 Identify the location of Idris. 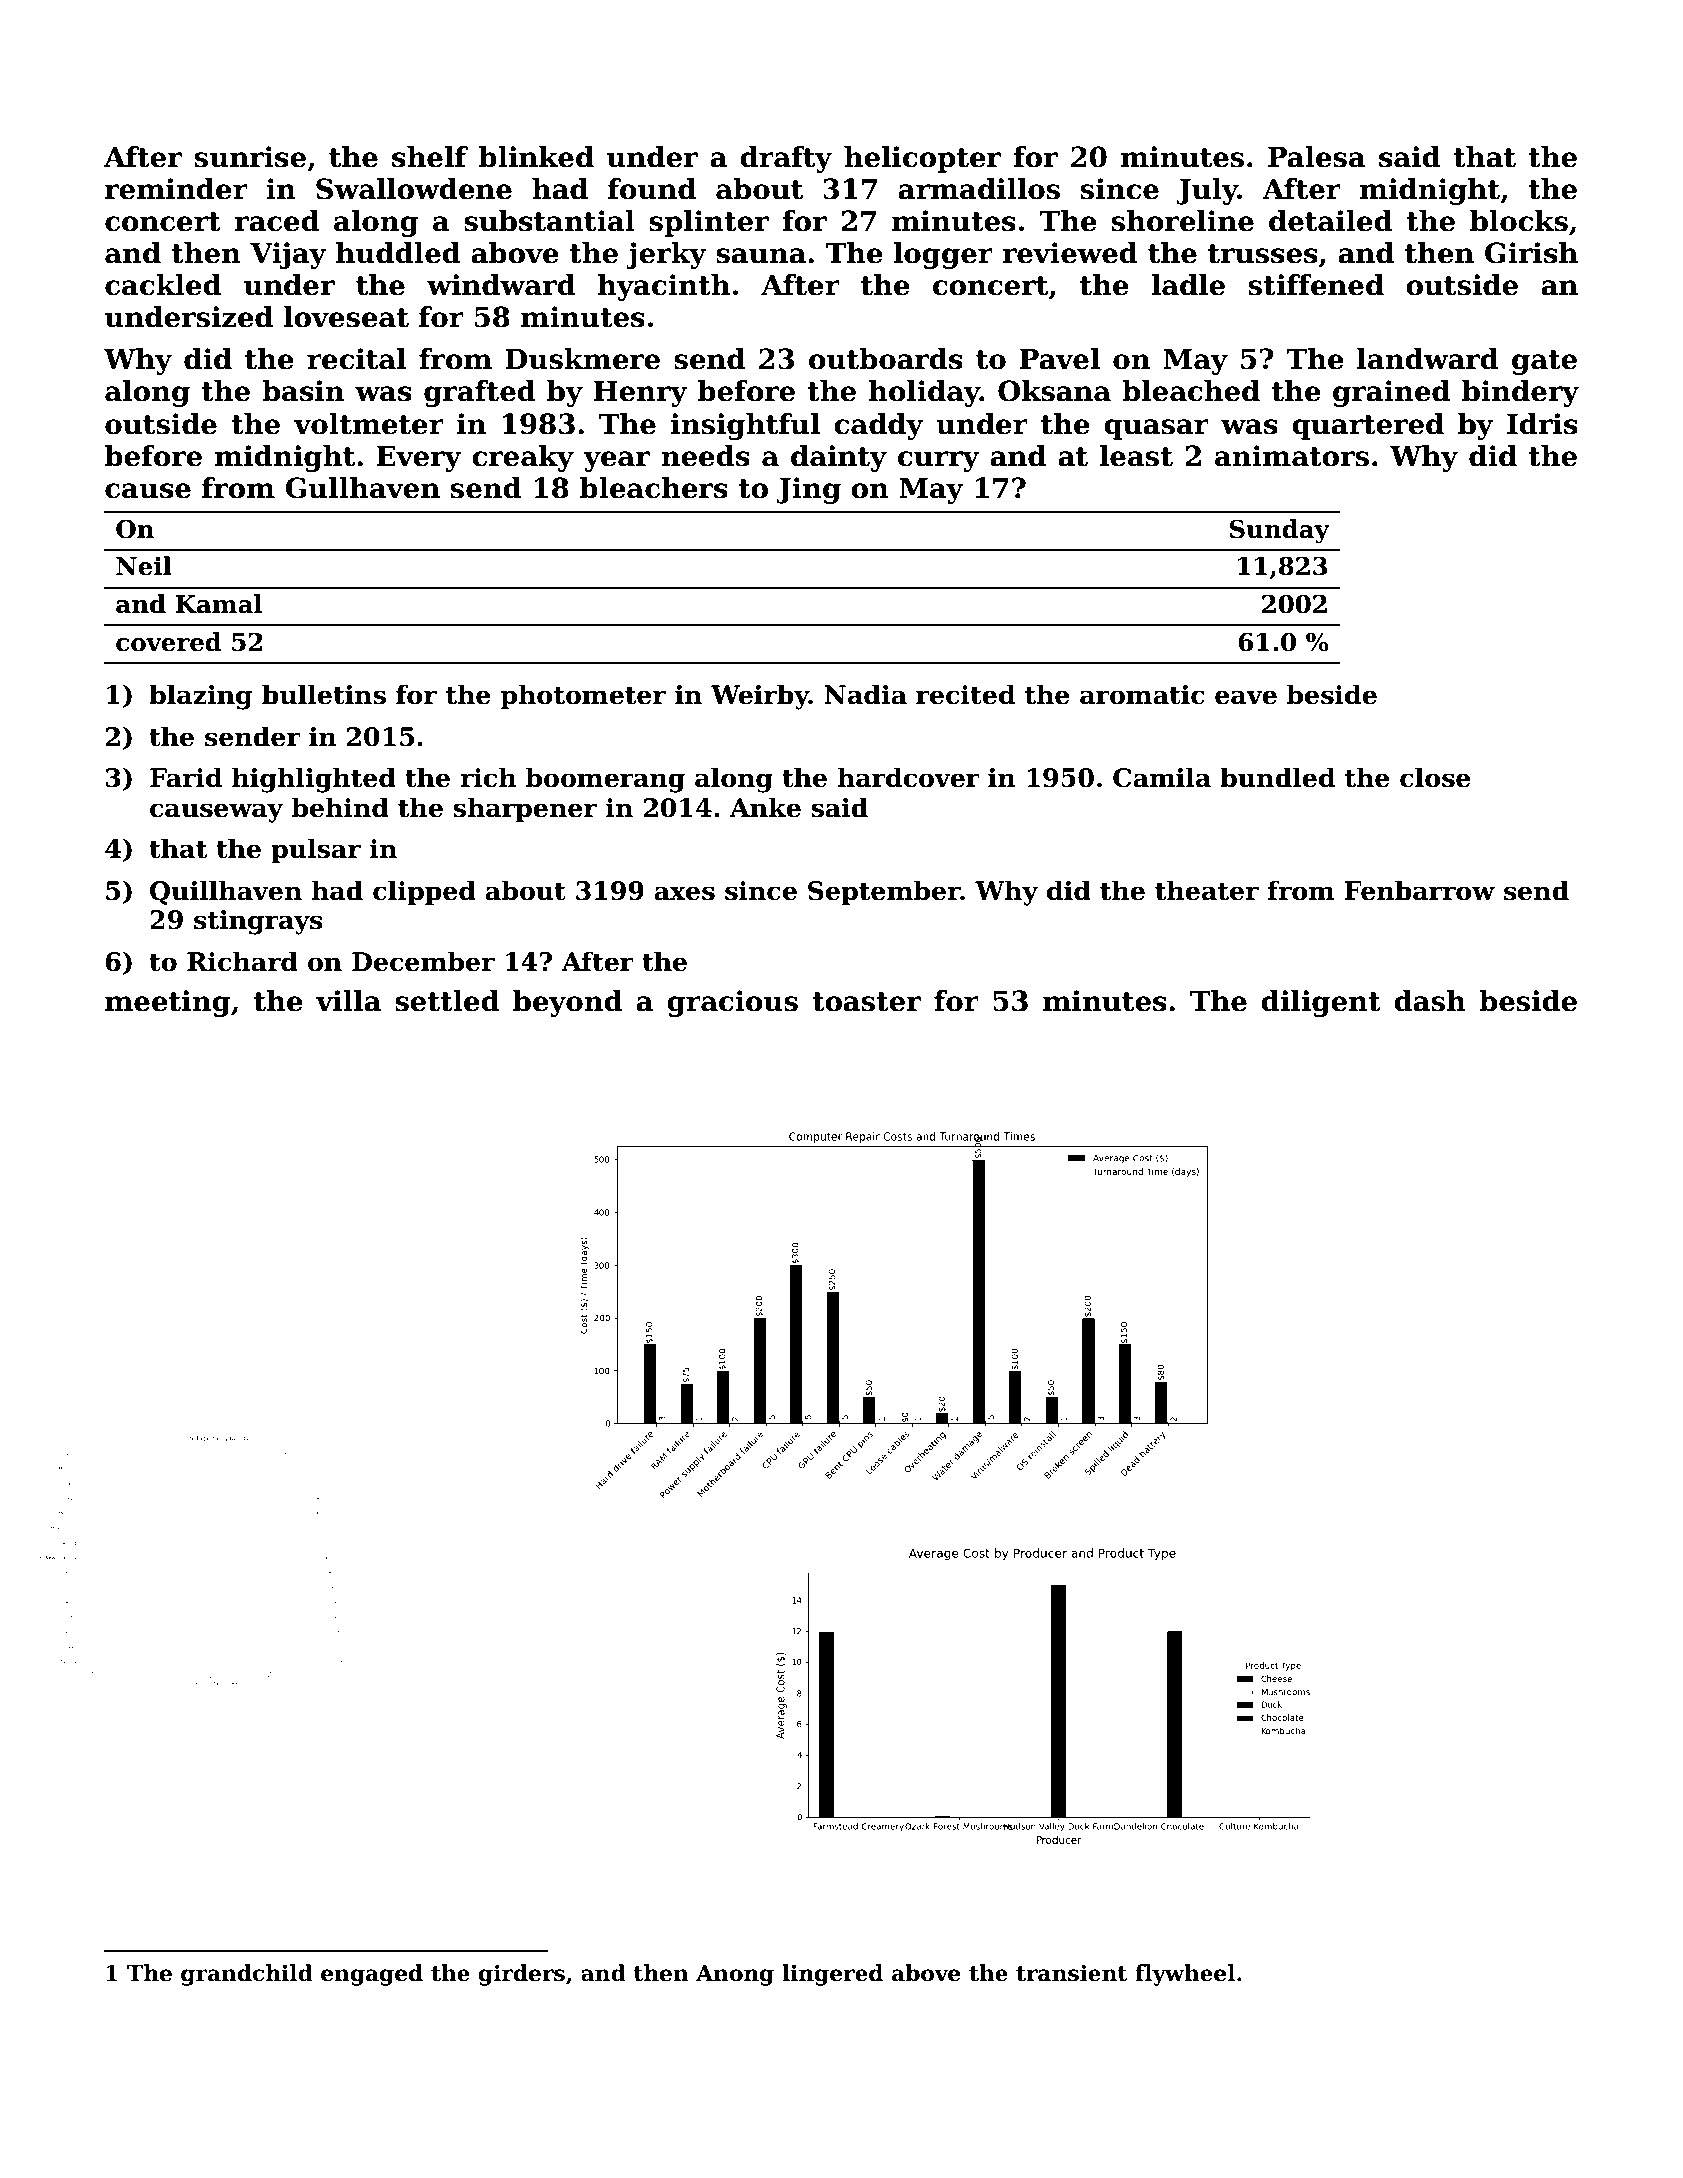
(1542, 424).
